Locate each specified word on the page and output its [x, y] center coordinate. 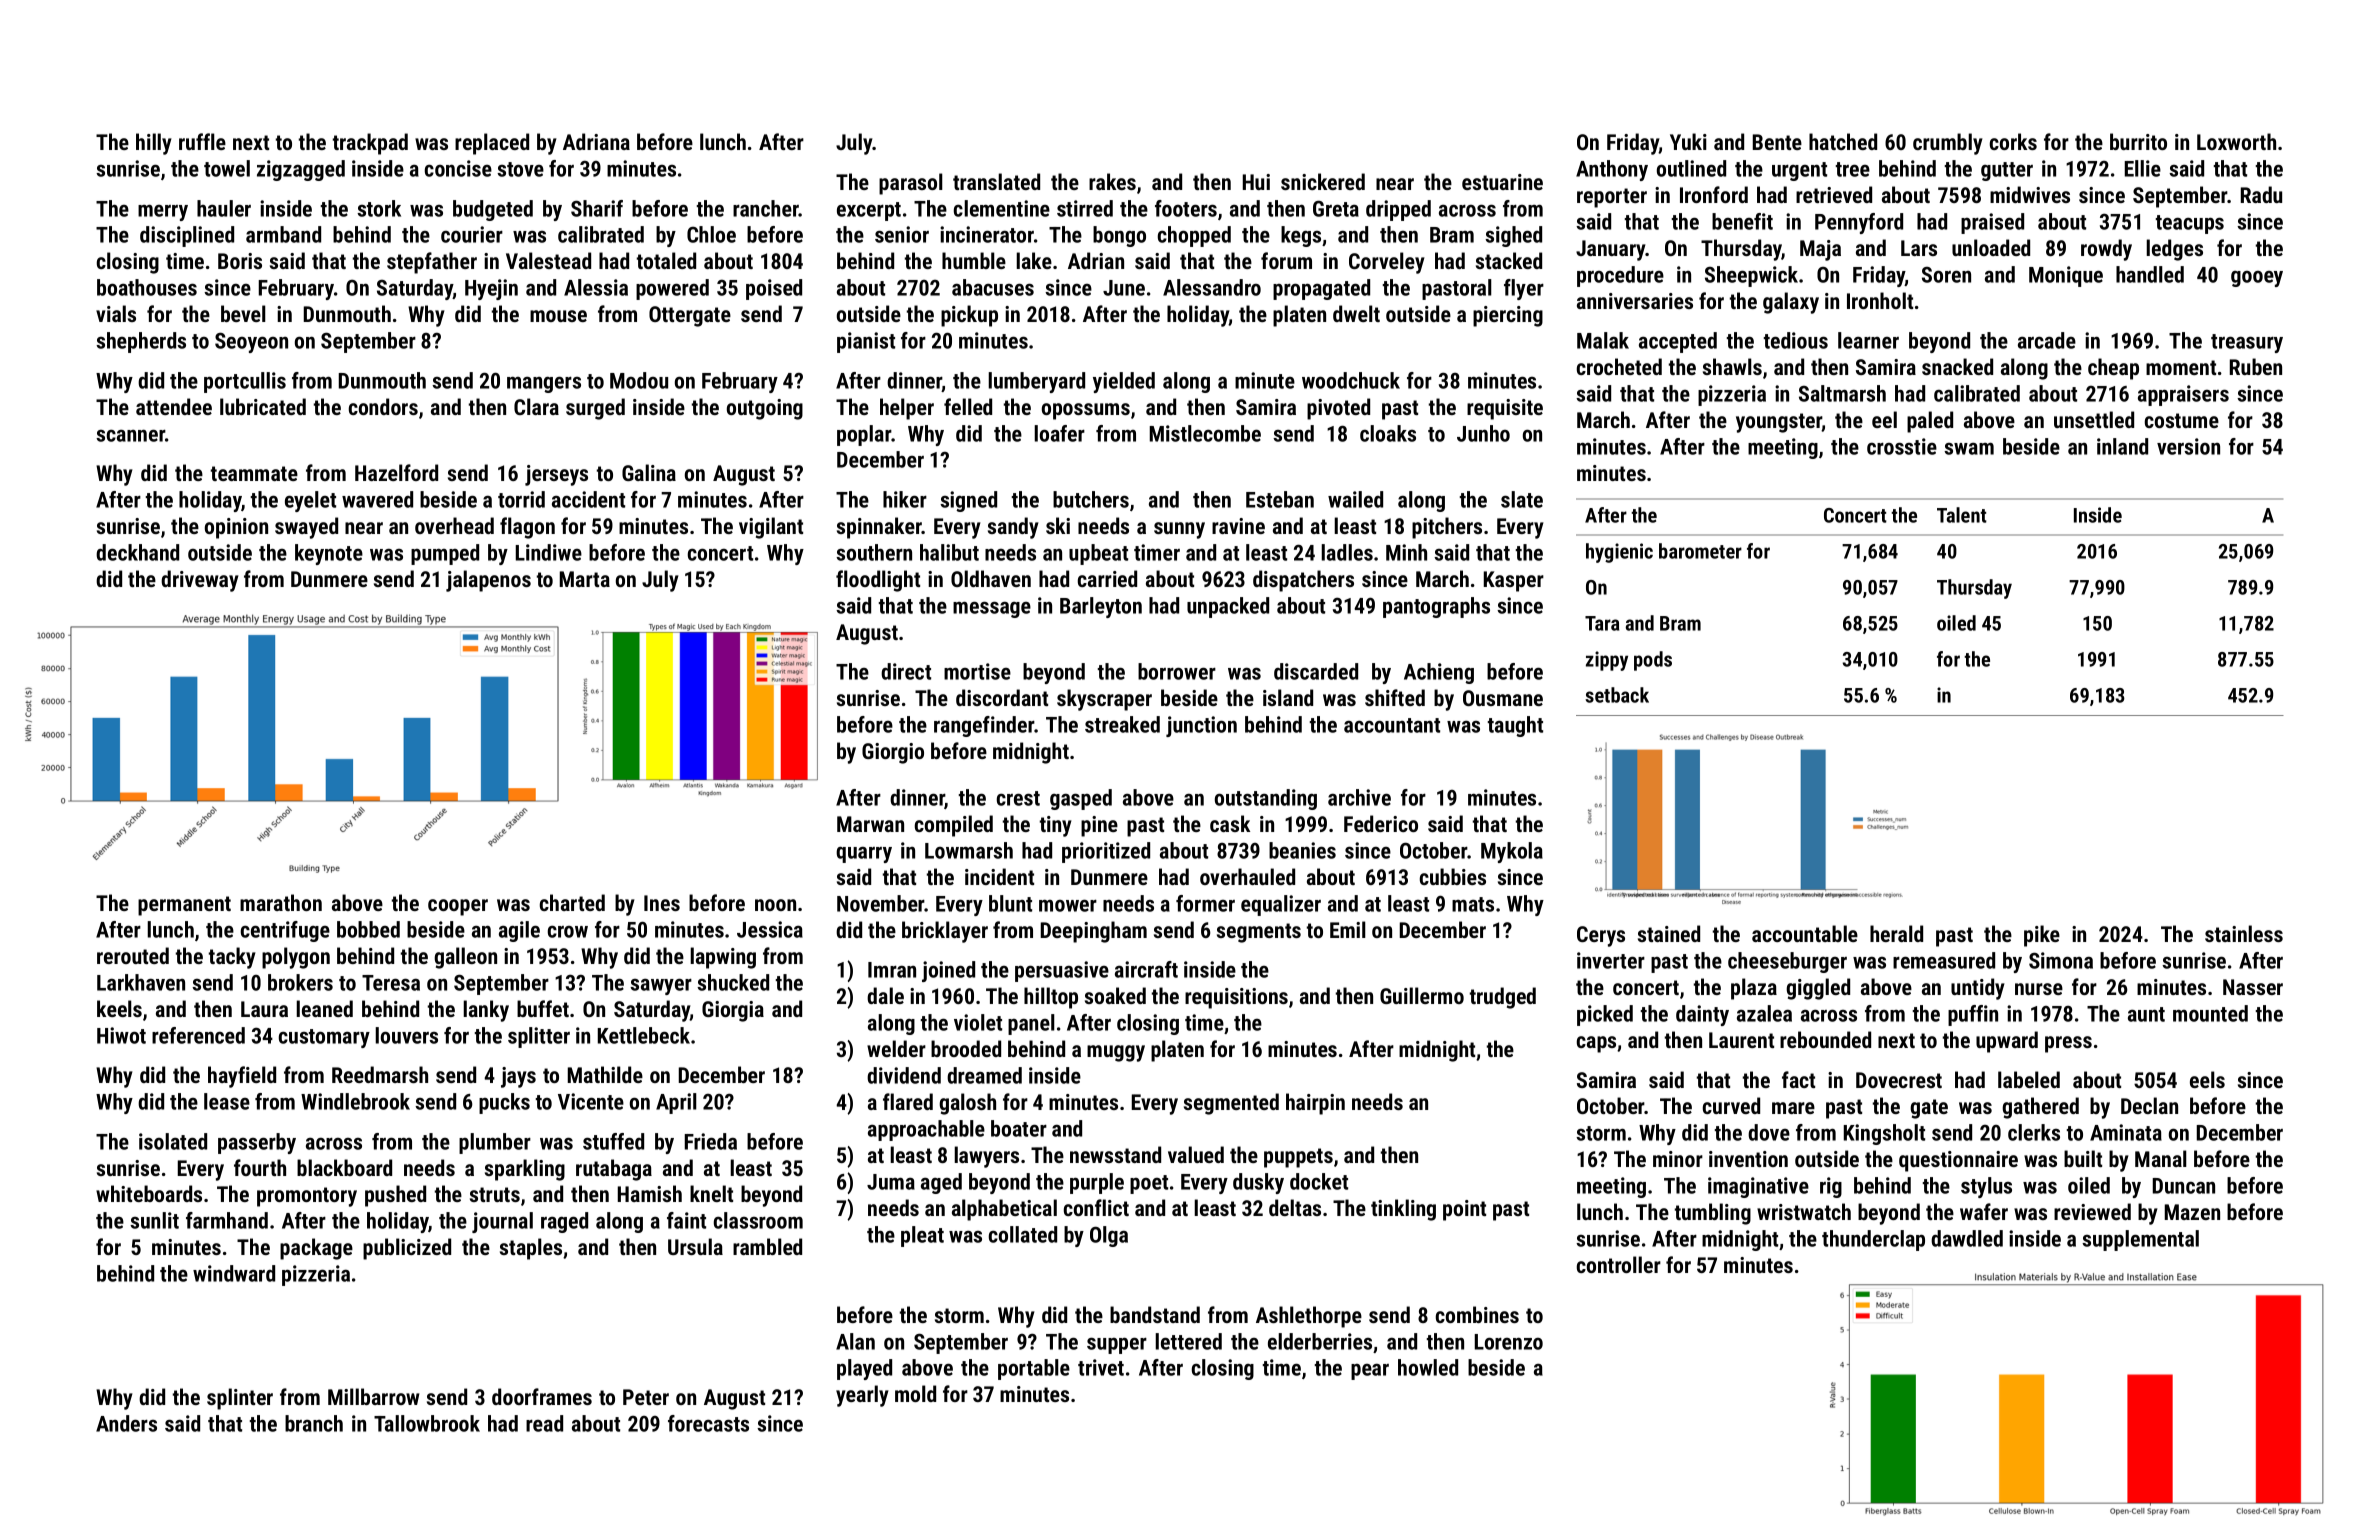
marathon [281, 902]
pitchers [1447, 528]
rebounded [1825, 1039]
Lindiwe [549, 552]
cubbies [1453, 876]
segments [1259, 933]
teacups [2190, 224]
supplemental [2140, 1240]
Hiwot [121, 1035]
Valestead [548, 260]
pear [1370, 1371]
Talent [1962, 515]
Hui [1256, 182]
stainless [2244, 933]
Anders [126, 1423]
